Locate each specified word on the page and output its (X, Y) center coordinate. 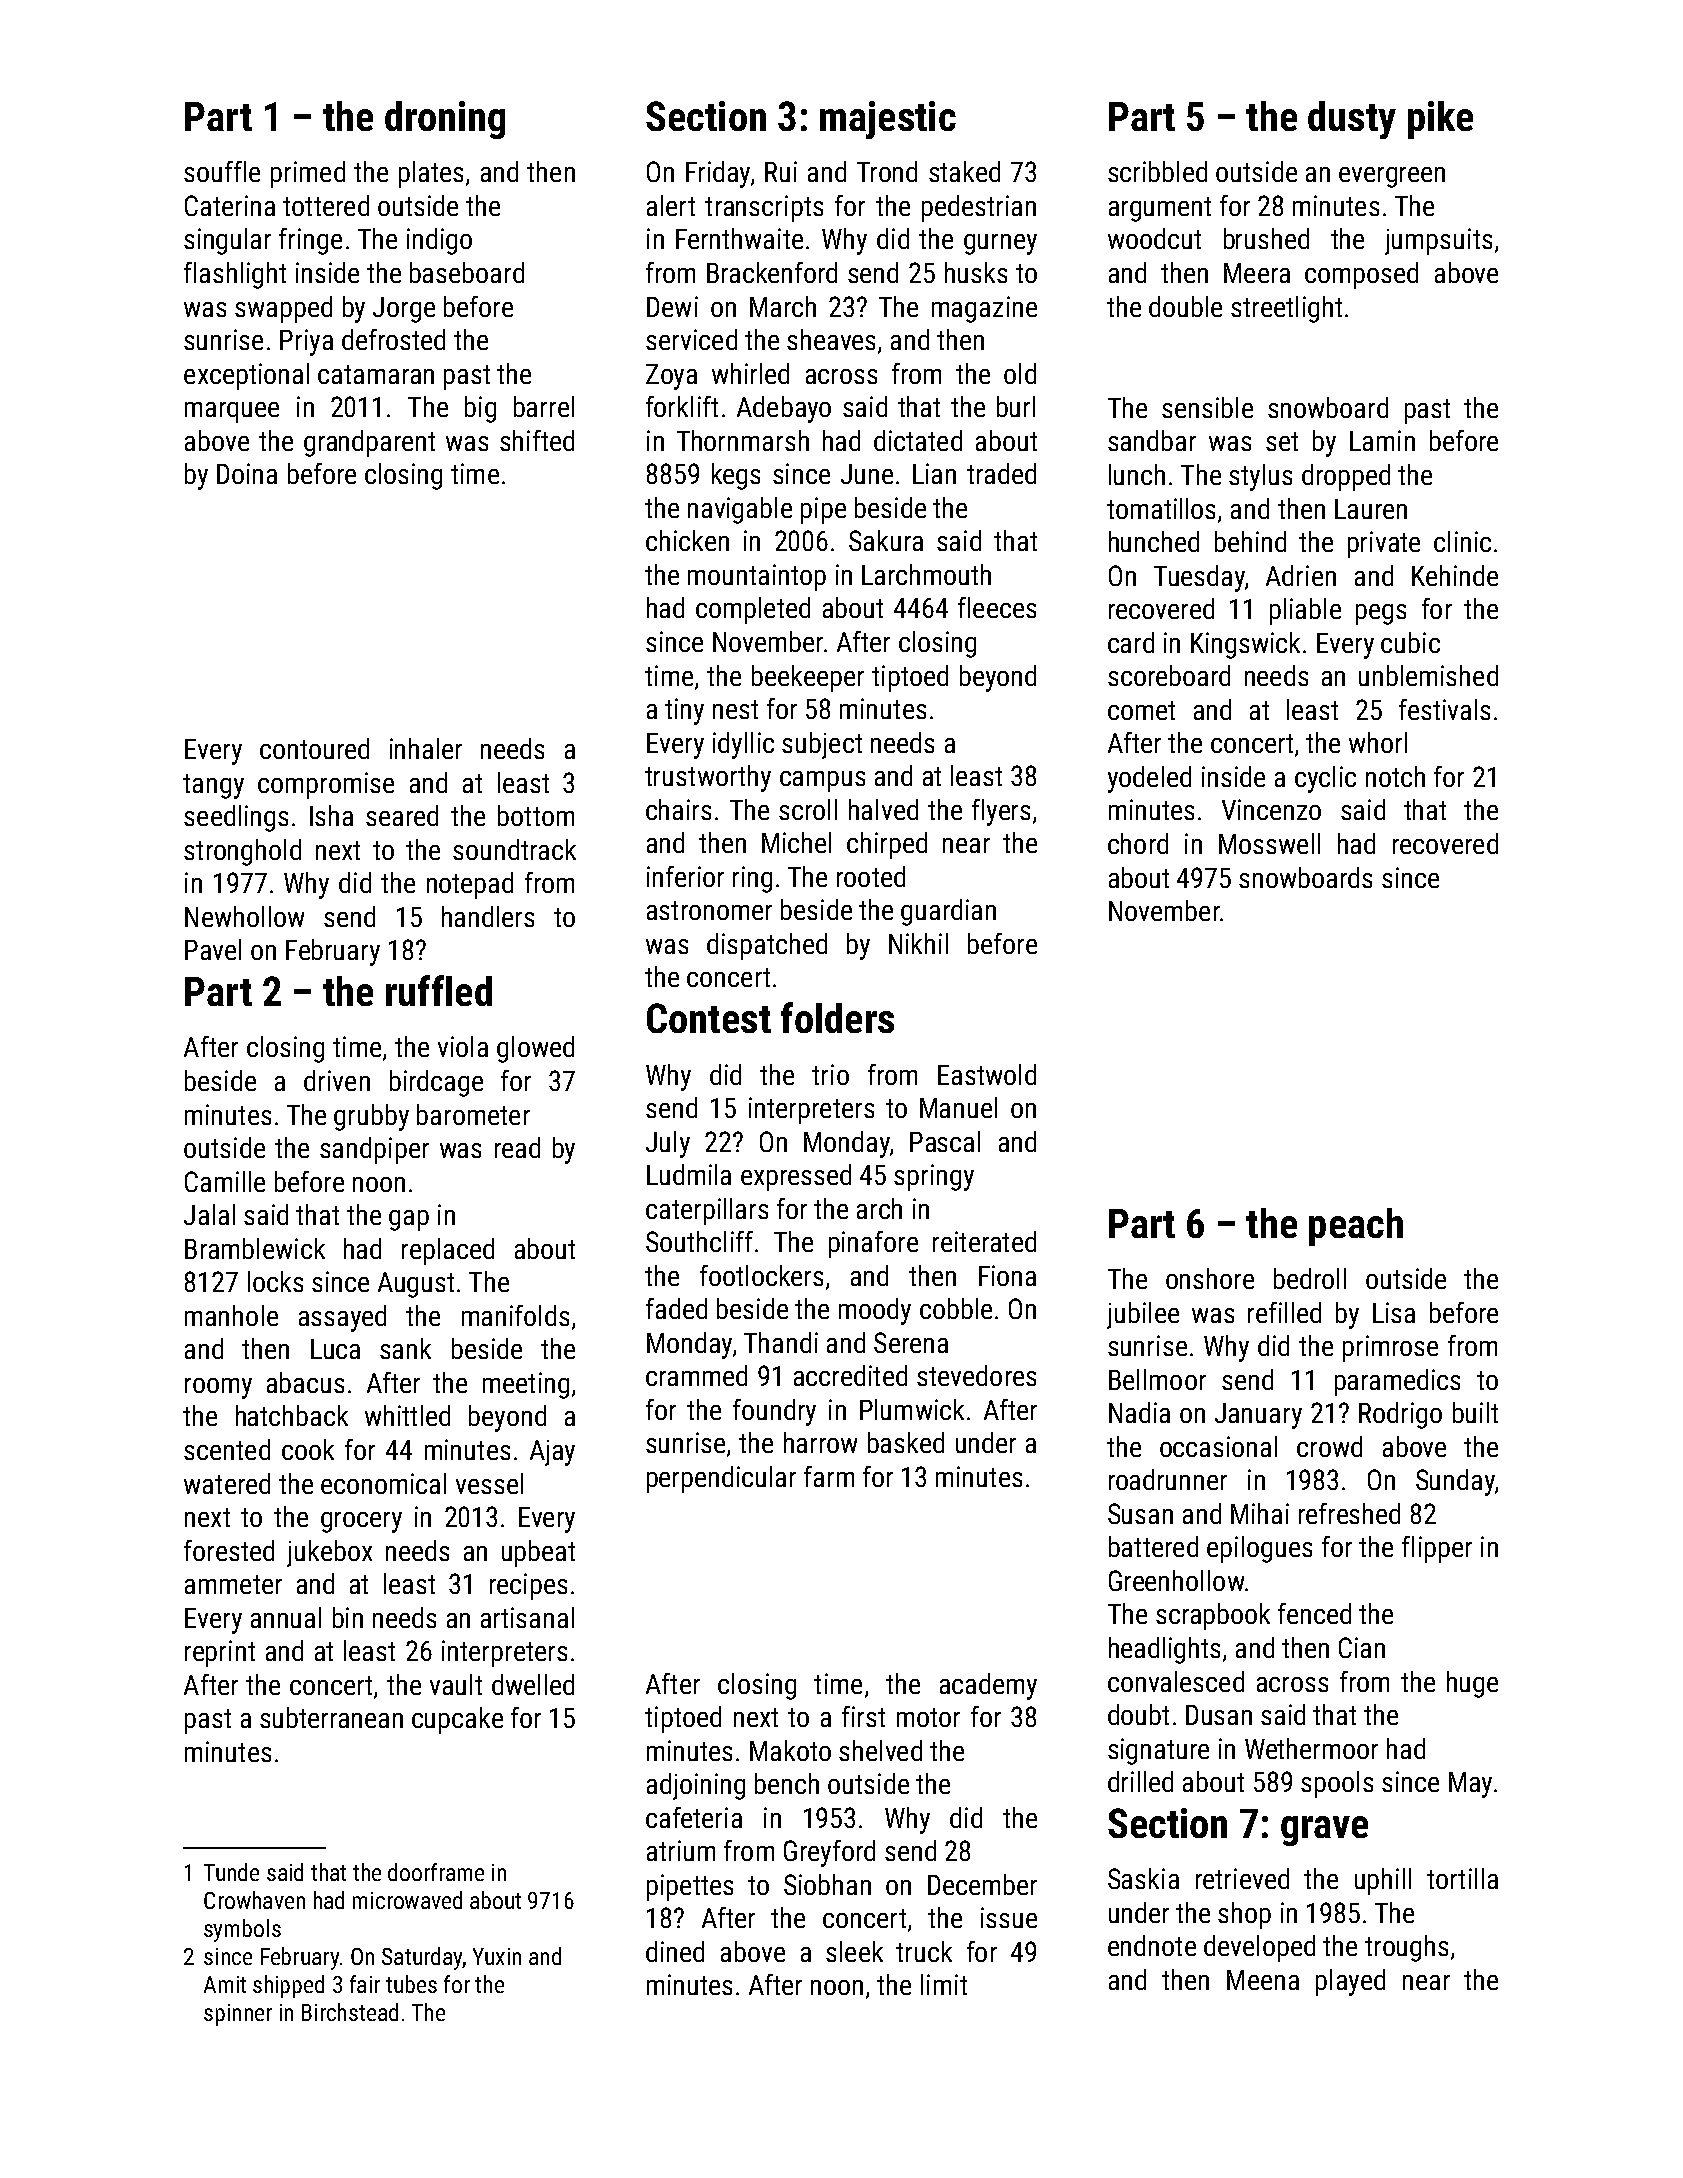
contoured (314, 748)
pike (1440, 120)
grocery (361, 1522)
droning (445, 120)
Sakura (886, 540)
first (863, 1716)
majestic (888, 120)
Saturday (422, 1958)
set (1282, 441)
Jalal (209, 1214)
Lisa (1394, 1312)
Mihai (1260, 1513)
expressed (796, 1177)
